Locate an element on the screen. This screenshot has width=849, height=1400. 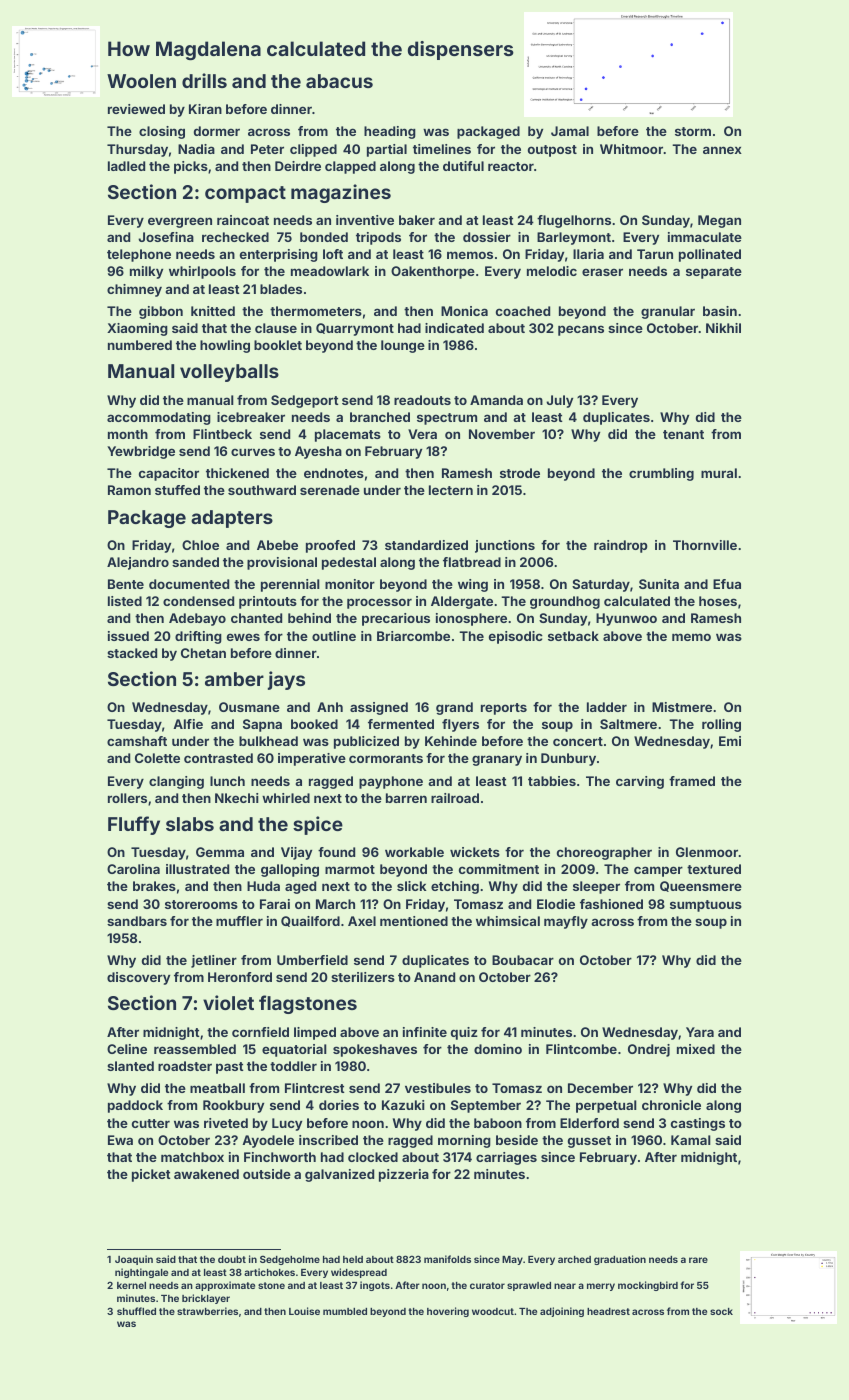
Jamal is located at coordinates (570, 131).
